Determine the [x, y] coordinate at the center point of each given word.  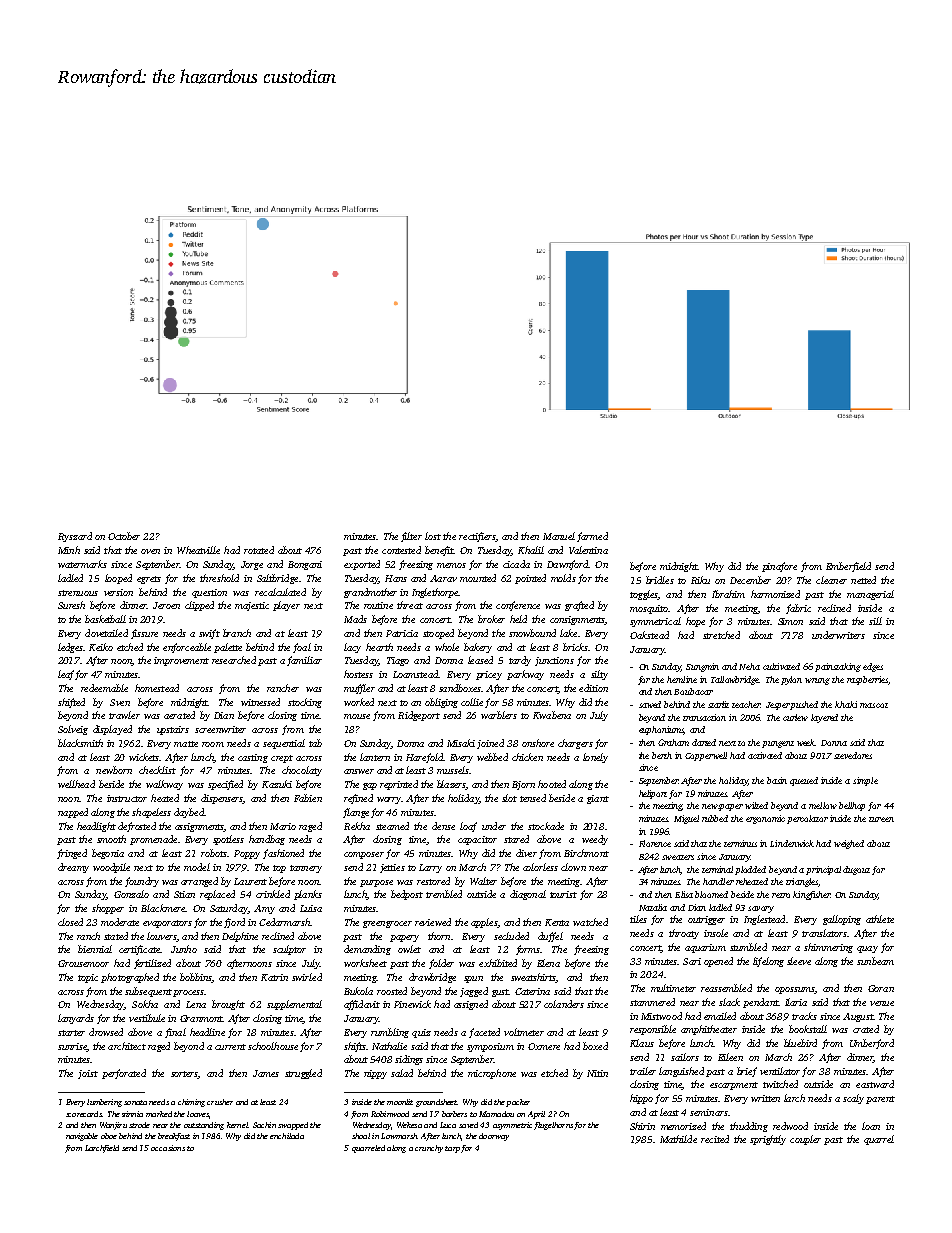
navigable [82, 1137]
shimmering [828, 948]
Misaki [461, 743]
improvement [181, 661]
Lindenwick [792, 843]
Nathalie [389, 1046]
